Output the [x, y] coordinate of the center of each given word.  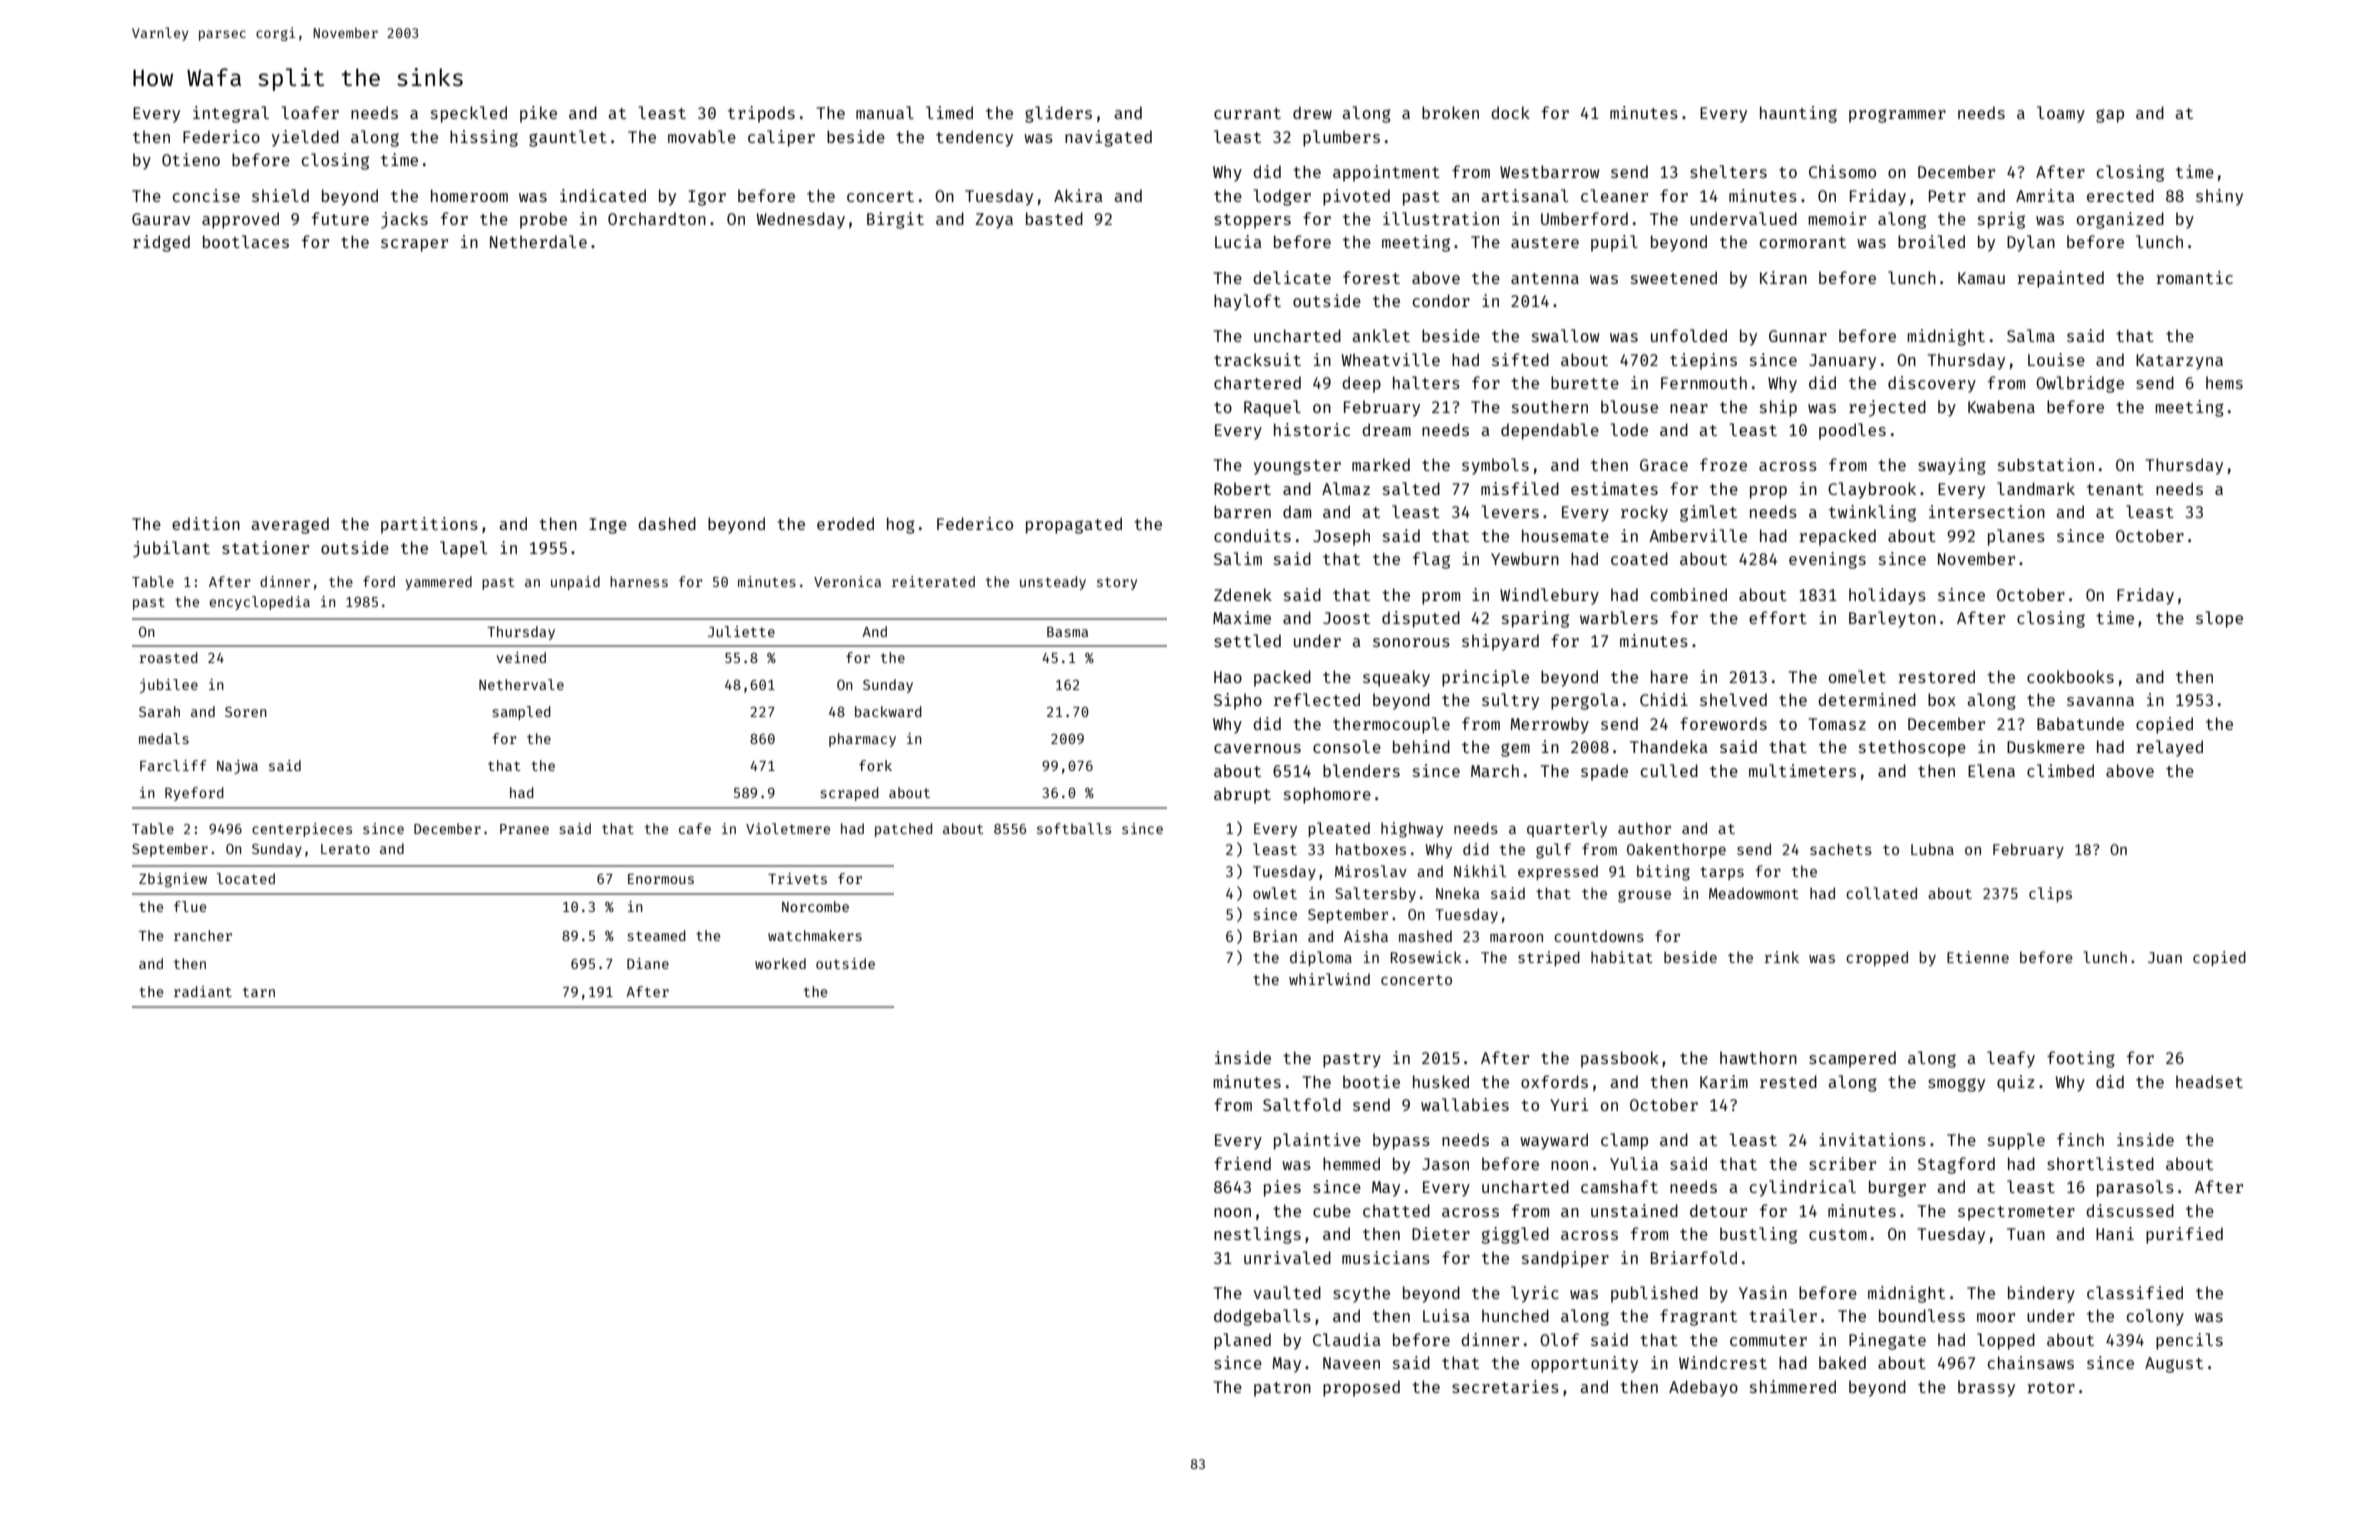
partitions [429, 525]
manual [885, 112]
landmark [2036, 488]
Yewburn [1525, 558]
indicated [603, 195]
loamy [2061, 114]
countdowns [1599, 936]
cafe [695, 828]
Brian [1275, 936]
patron [1282, 1389]
